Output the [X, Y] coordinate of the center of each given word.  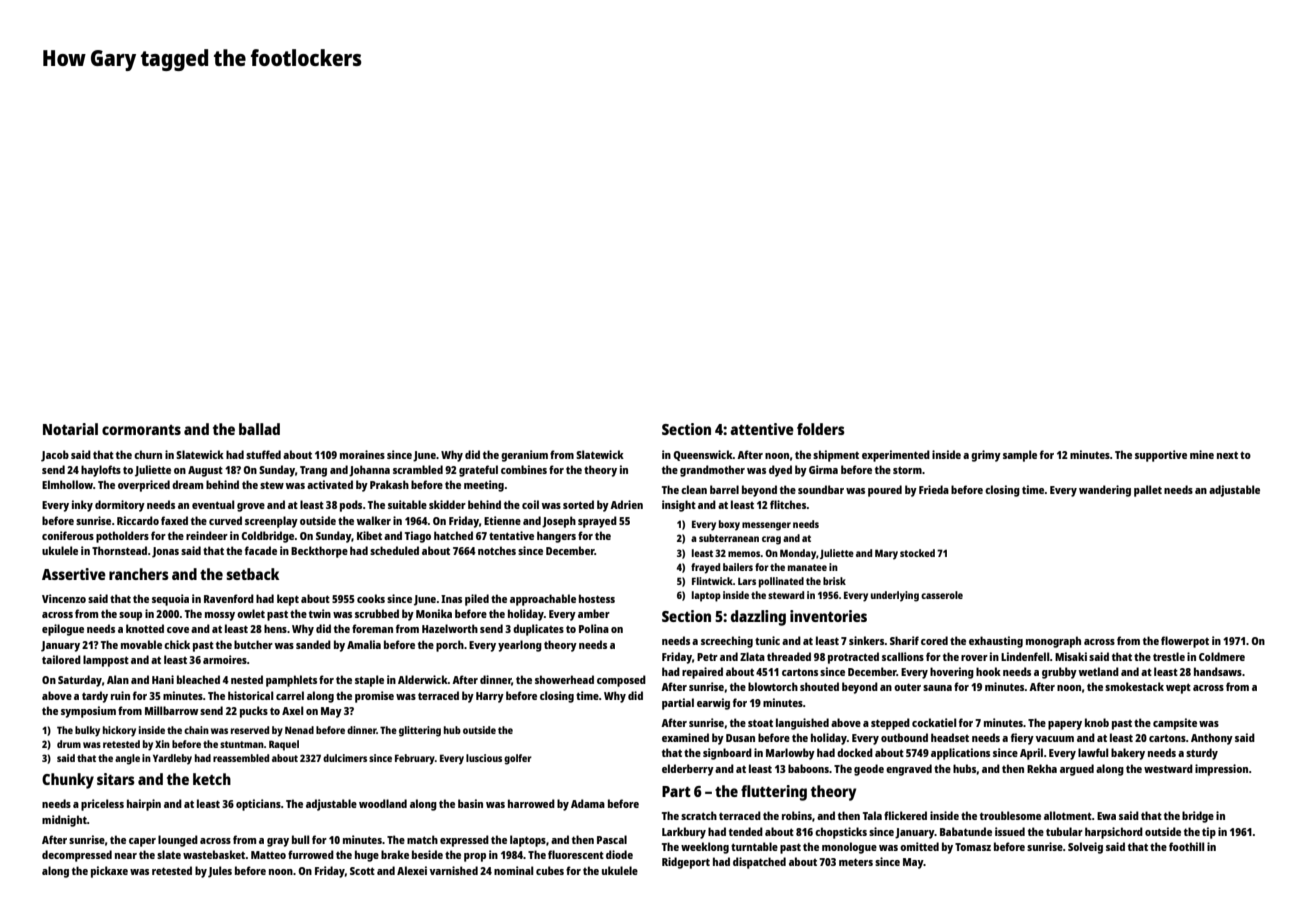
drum [69, 744]
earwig [713, 704]
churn [148, 454]
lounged [178, 841]
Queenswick [703, 455]
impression [1221, 770]
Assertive [74, 574]
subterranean [729, 538]
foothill [1187, 846]
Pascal [612, 839]
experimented [896, 456]
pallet [1148, 491]
